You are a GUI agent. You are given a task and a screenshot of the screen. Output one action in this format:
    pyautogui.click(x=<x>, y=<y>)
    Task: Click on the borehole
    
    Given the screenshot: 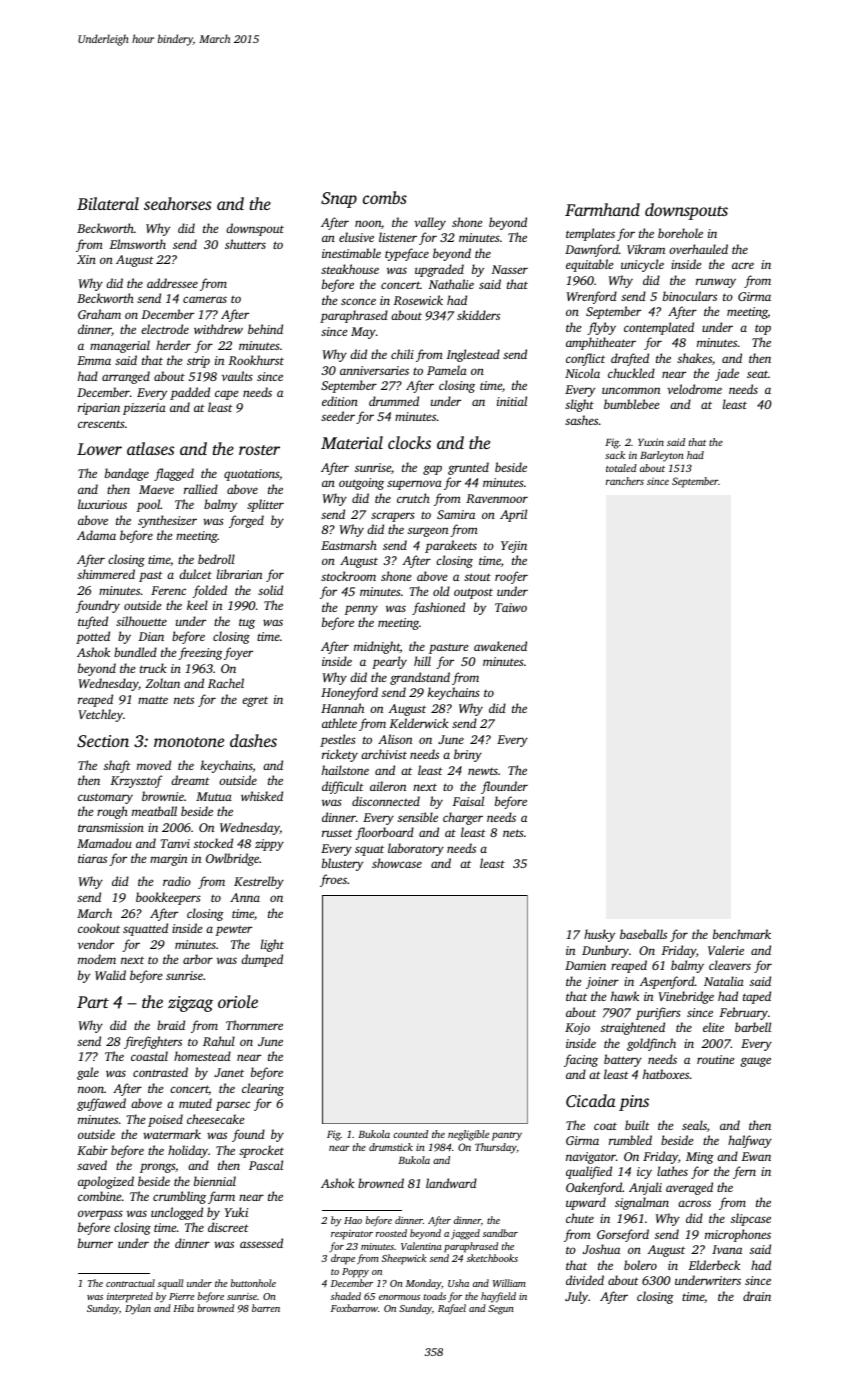 What is the action you would take?
    pyautogui.click(x=680, y=233)
